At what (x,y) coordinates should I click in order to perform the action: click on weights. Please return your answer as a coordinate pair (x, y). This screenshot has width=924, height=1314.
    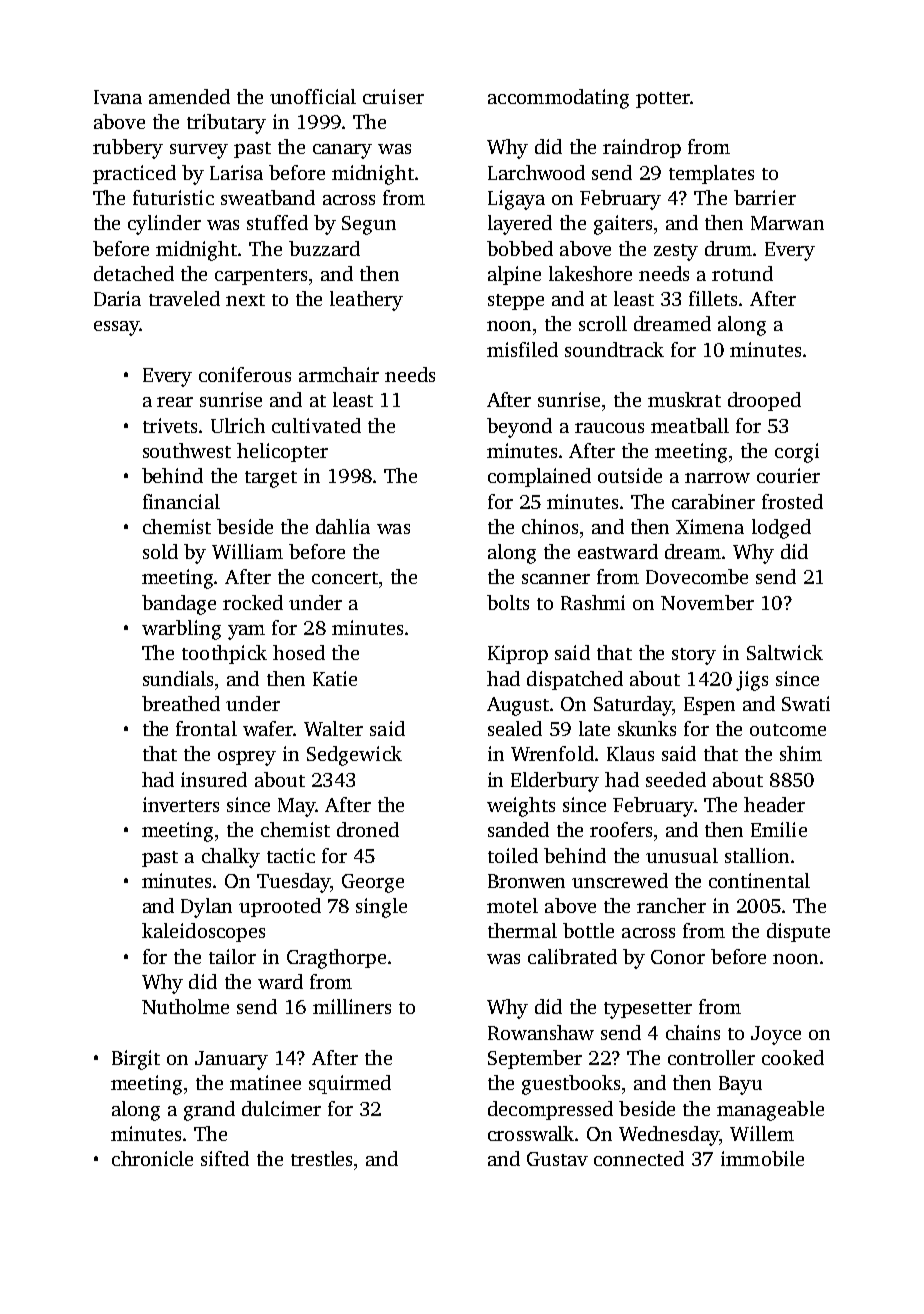
    Looking at the image, I should click on (521, 807).
